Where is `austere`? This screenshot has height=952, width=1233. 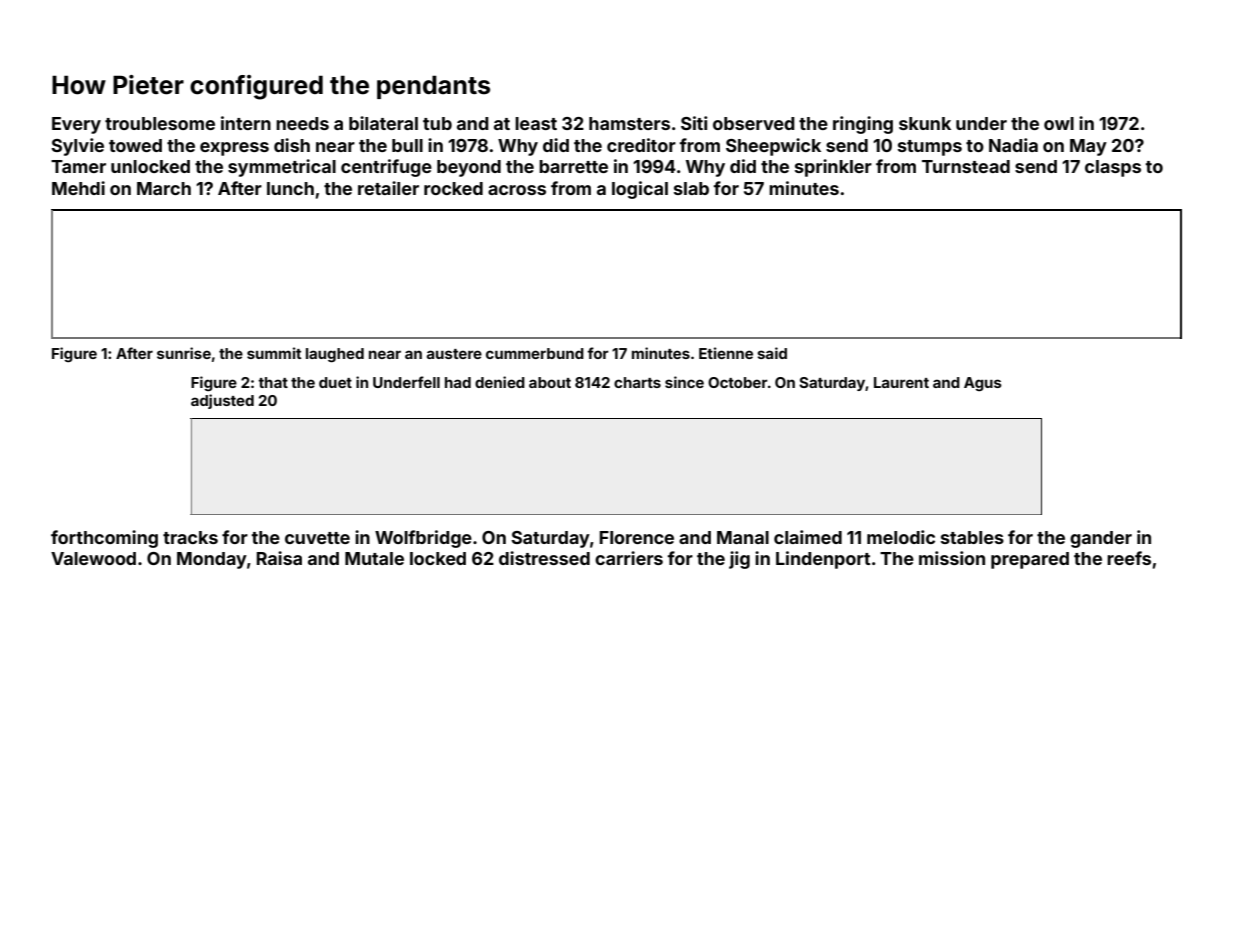
austere is located at coordinates (454, 354).
